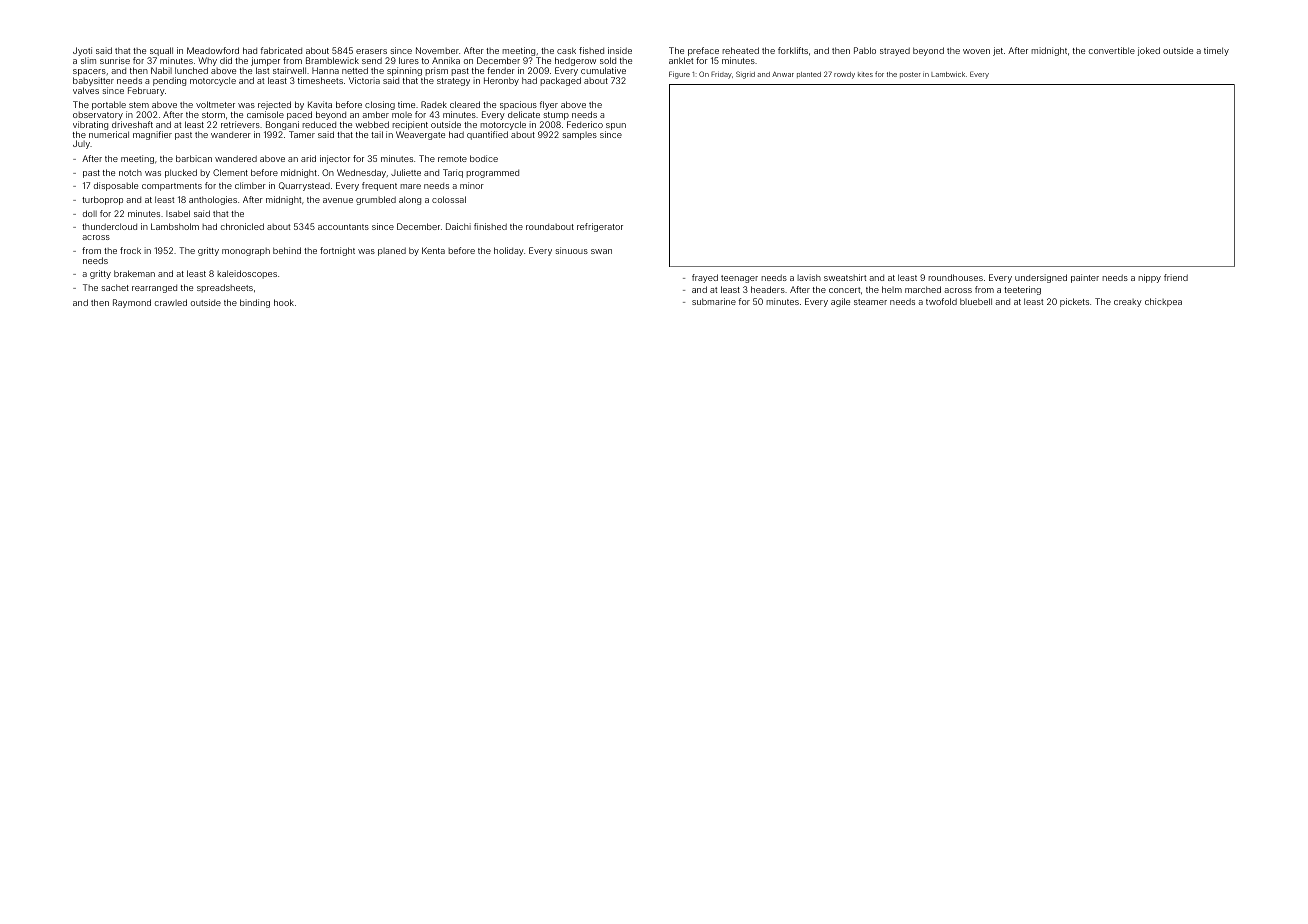 This screenshot has height=924, width=1308. What do you see at coordinates (509, 251) in the screenshot?
I see `holiday` at bounding box center [509, 251].
